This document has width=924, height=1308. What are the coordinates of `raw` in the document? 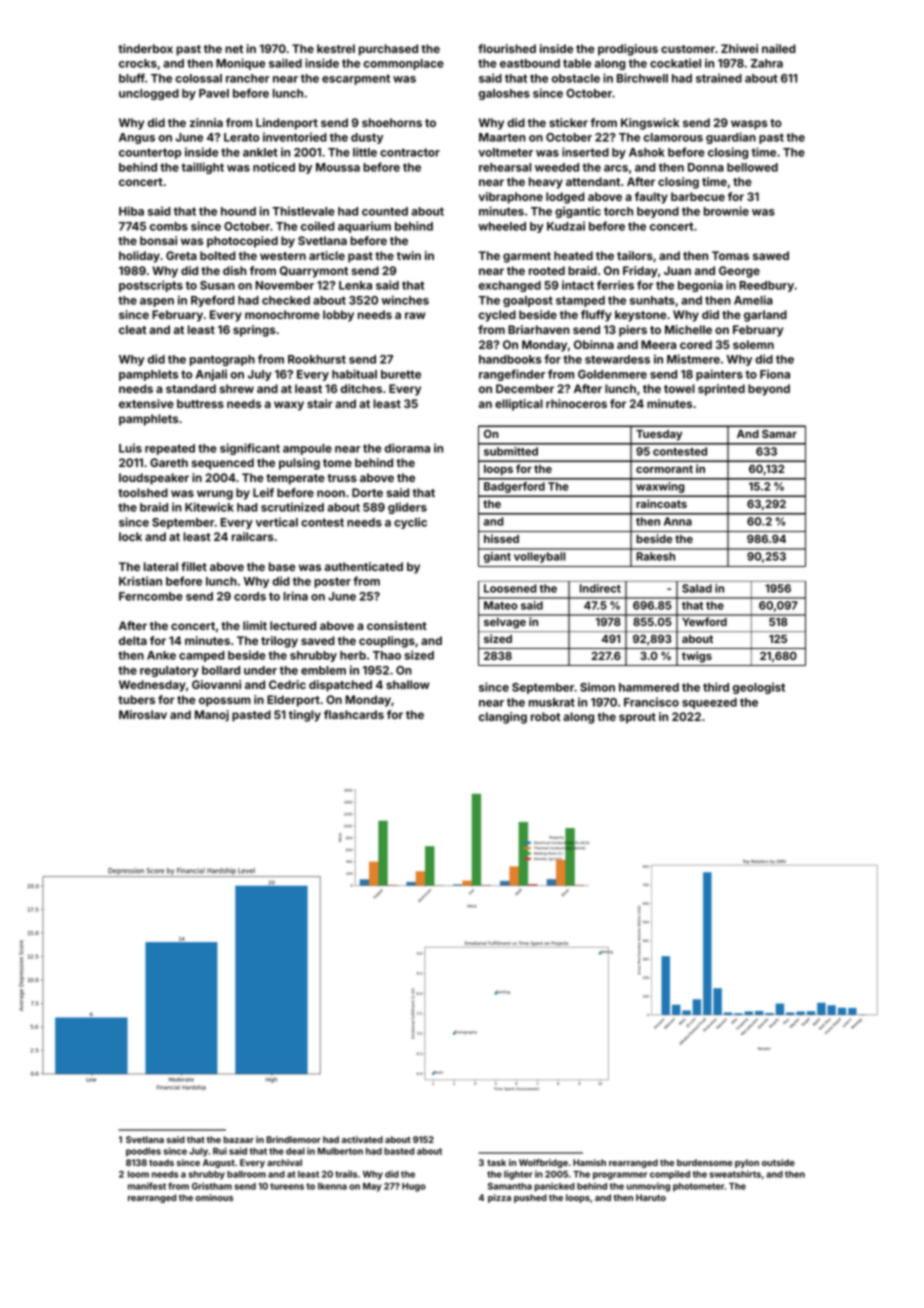 It's located at (415, 315).
